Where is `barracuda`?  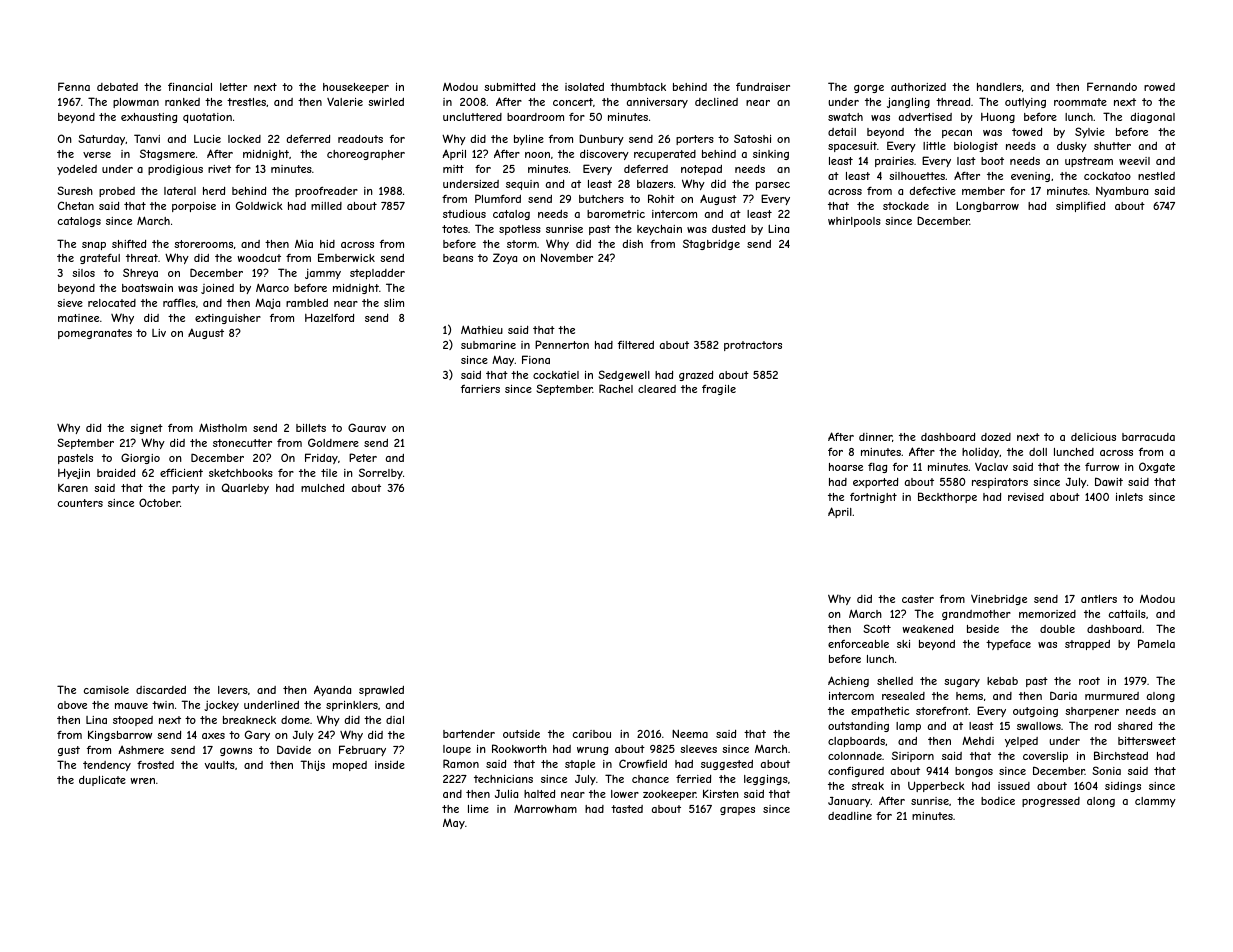
barracuda is located at coordinates (1148, 437).
